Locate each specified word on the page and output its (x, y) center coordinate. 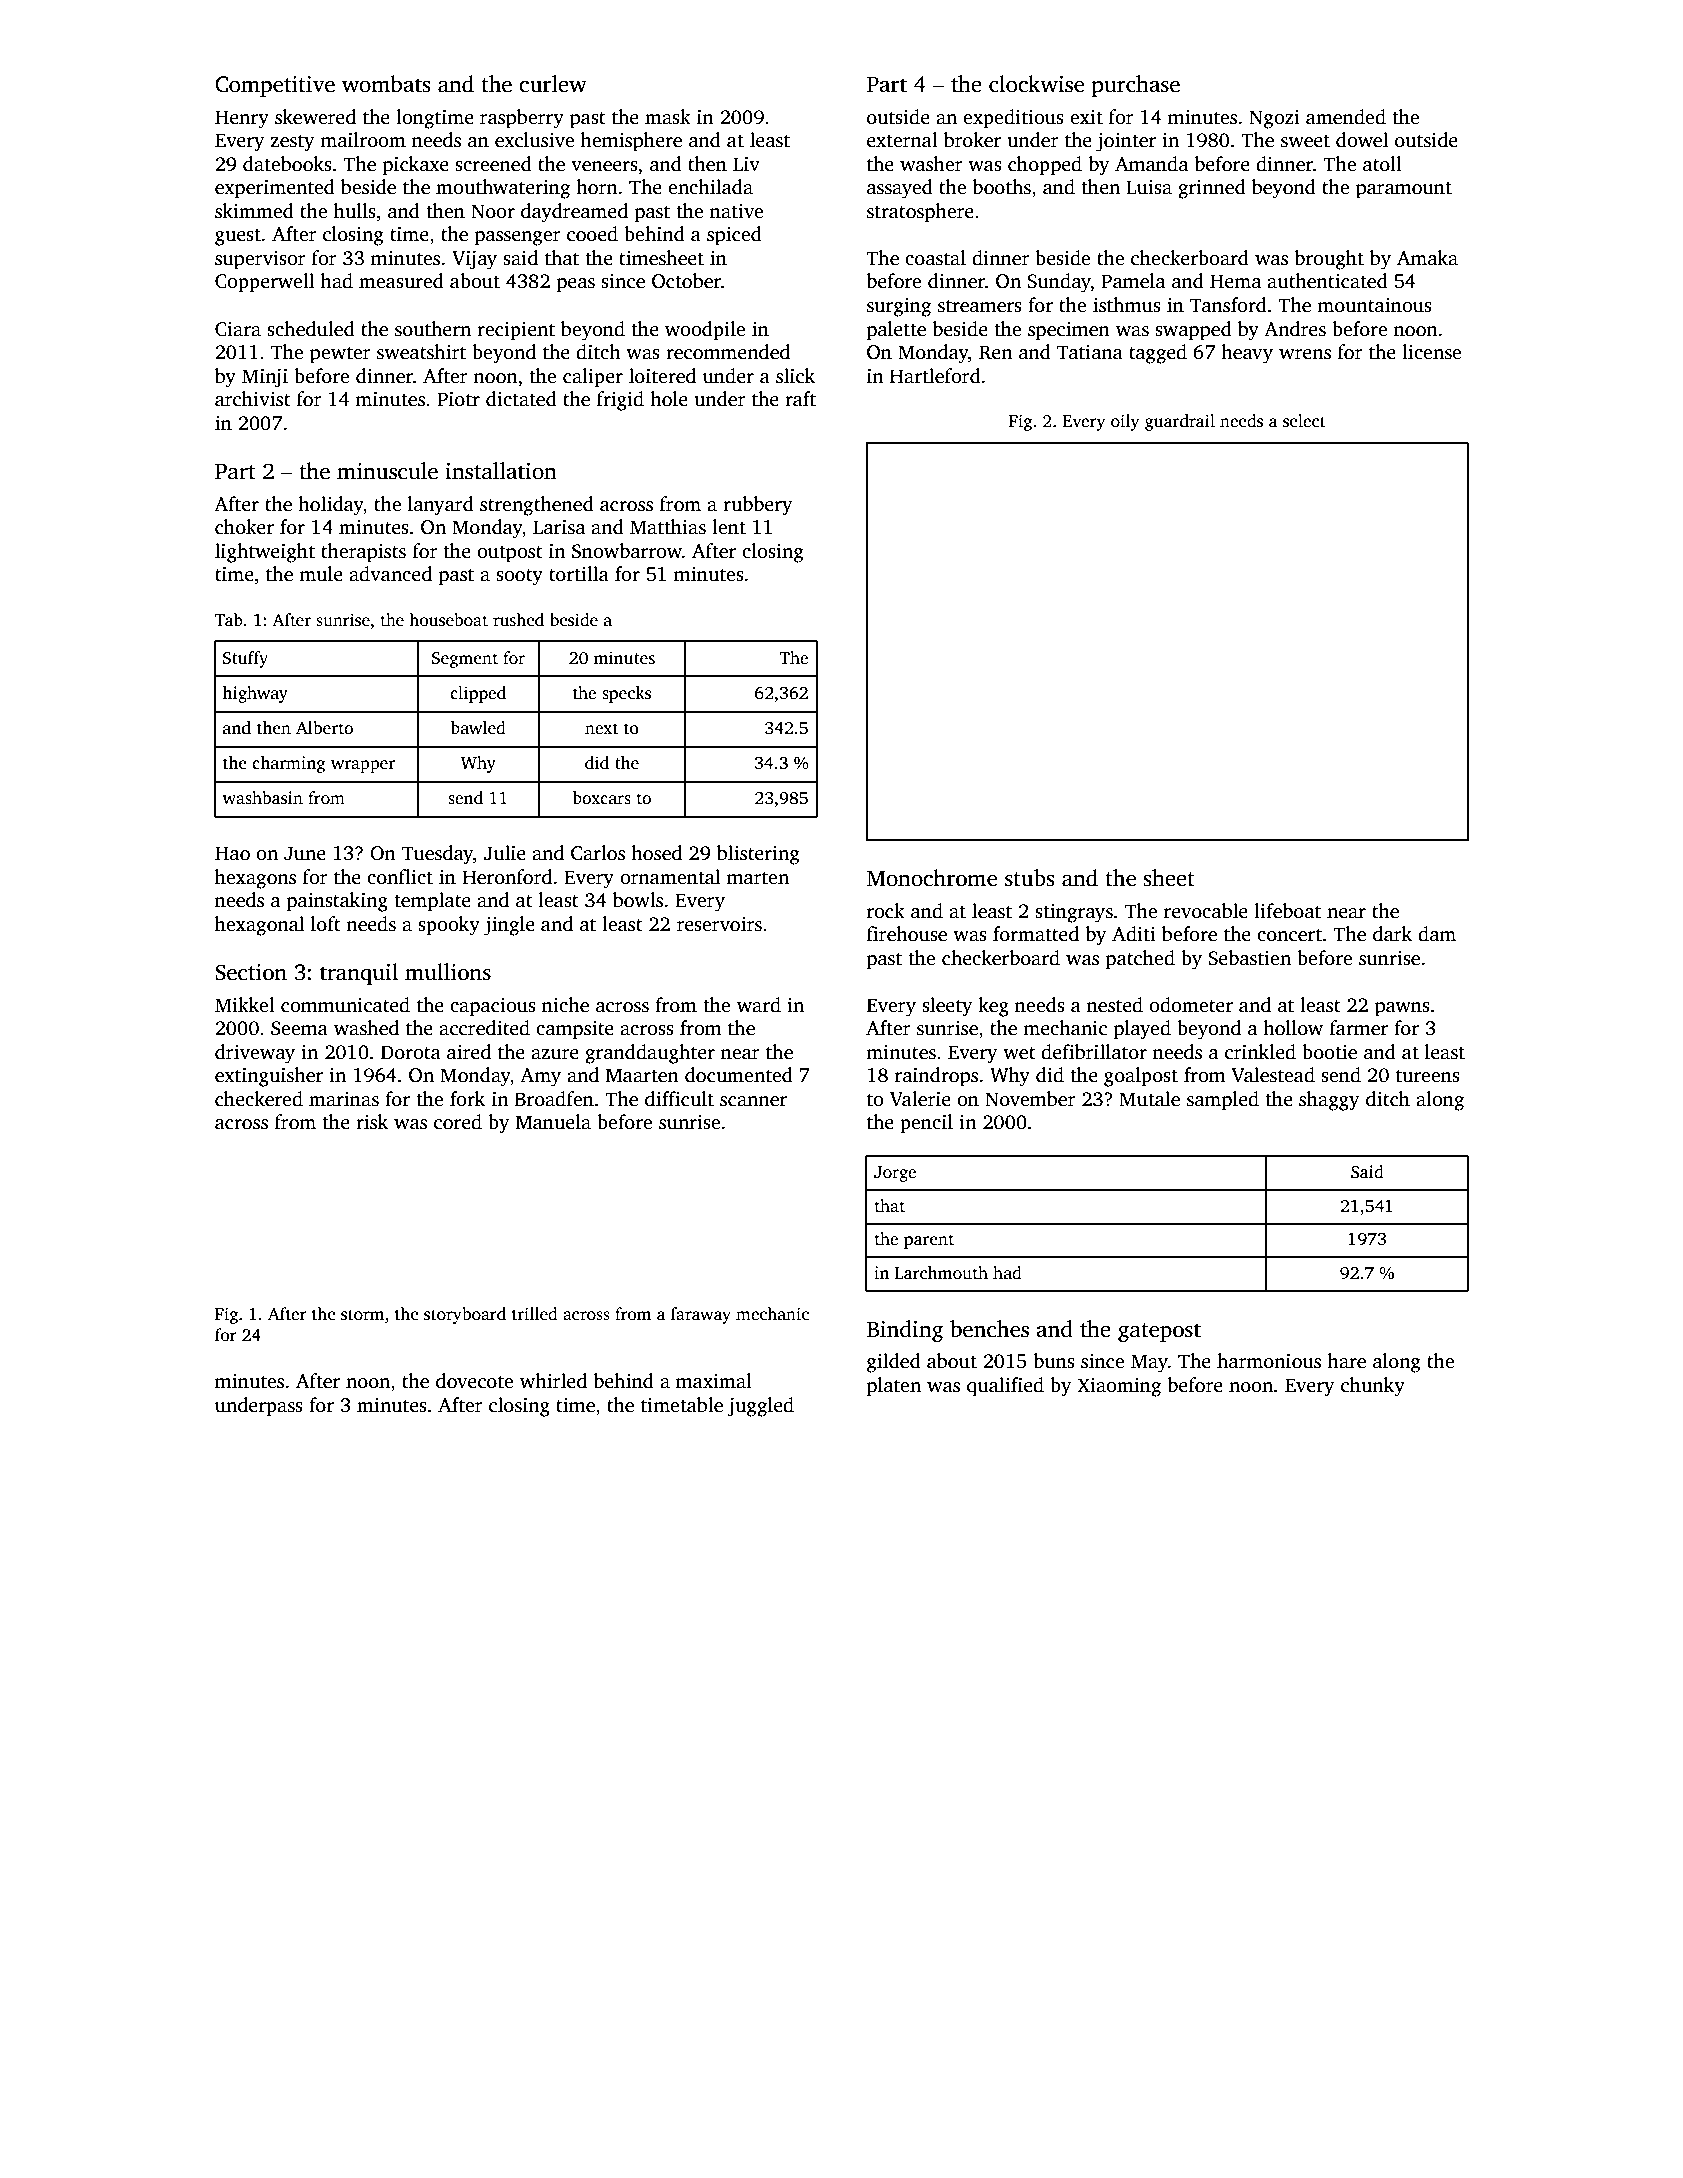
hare (1346, 1361)
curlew (553, 84)
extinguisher (269, 1077)
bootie (1329, 1052)
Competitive (275, 86)
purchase (1135, 86)
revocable (1205, 911)
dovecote (474, 1381)
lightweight (265, 553)
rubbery (758, 506)
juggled (760, 1407)
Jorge (895, 1174)
